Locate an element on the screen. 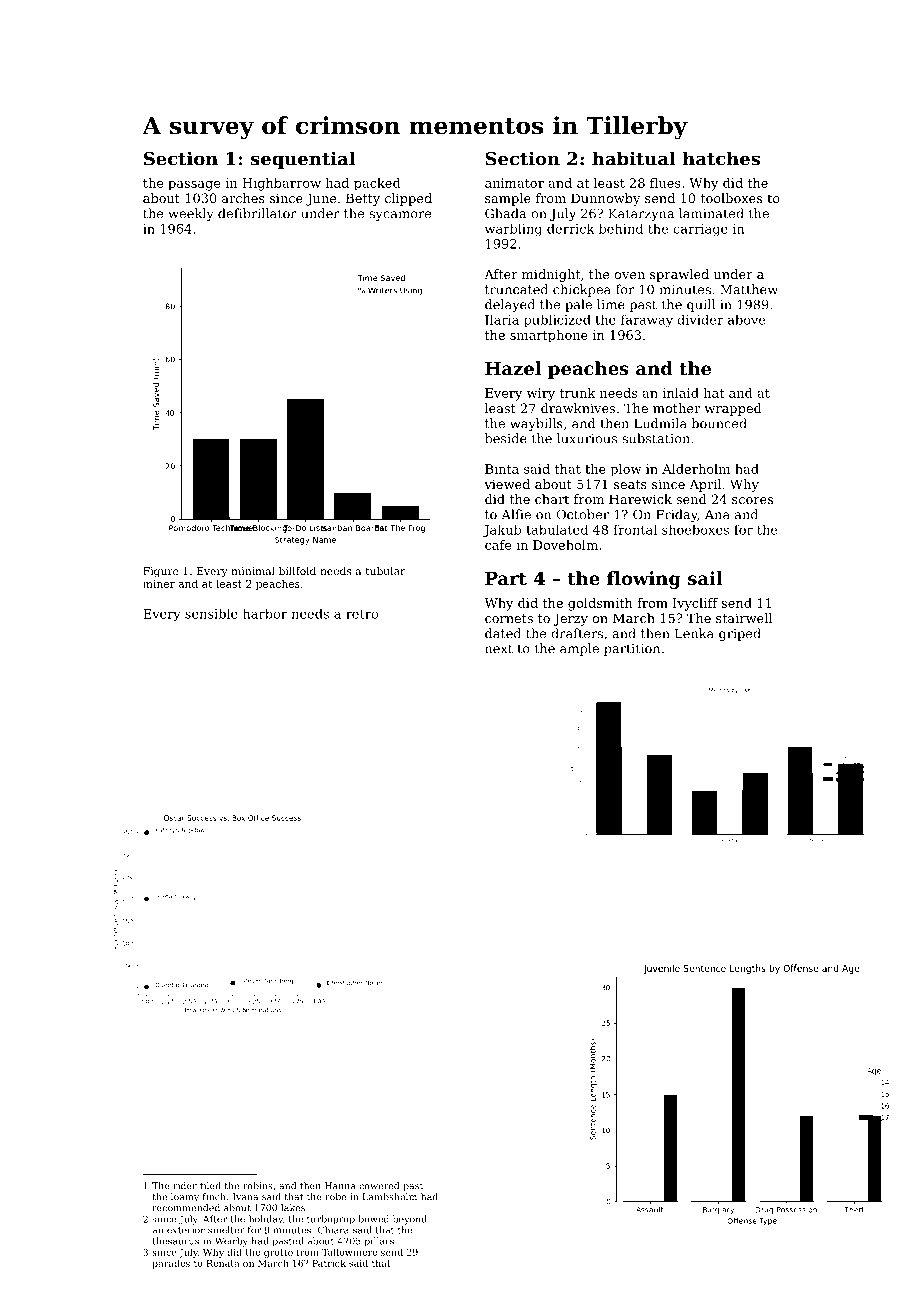 This screenshot has width=924, height=1314. sensible is located at coordinates (211, 613).
